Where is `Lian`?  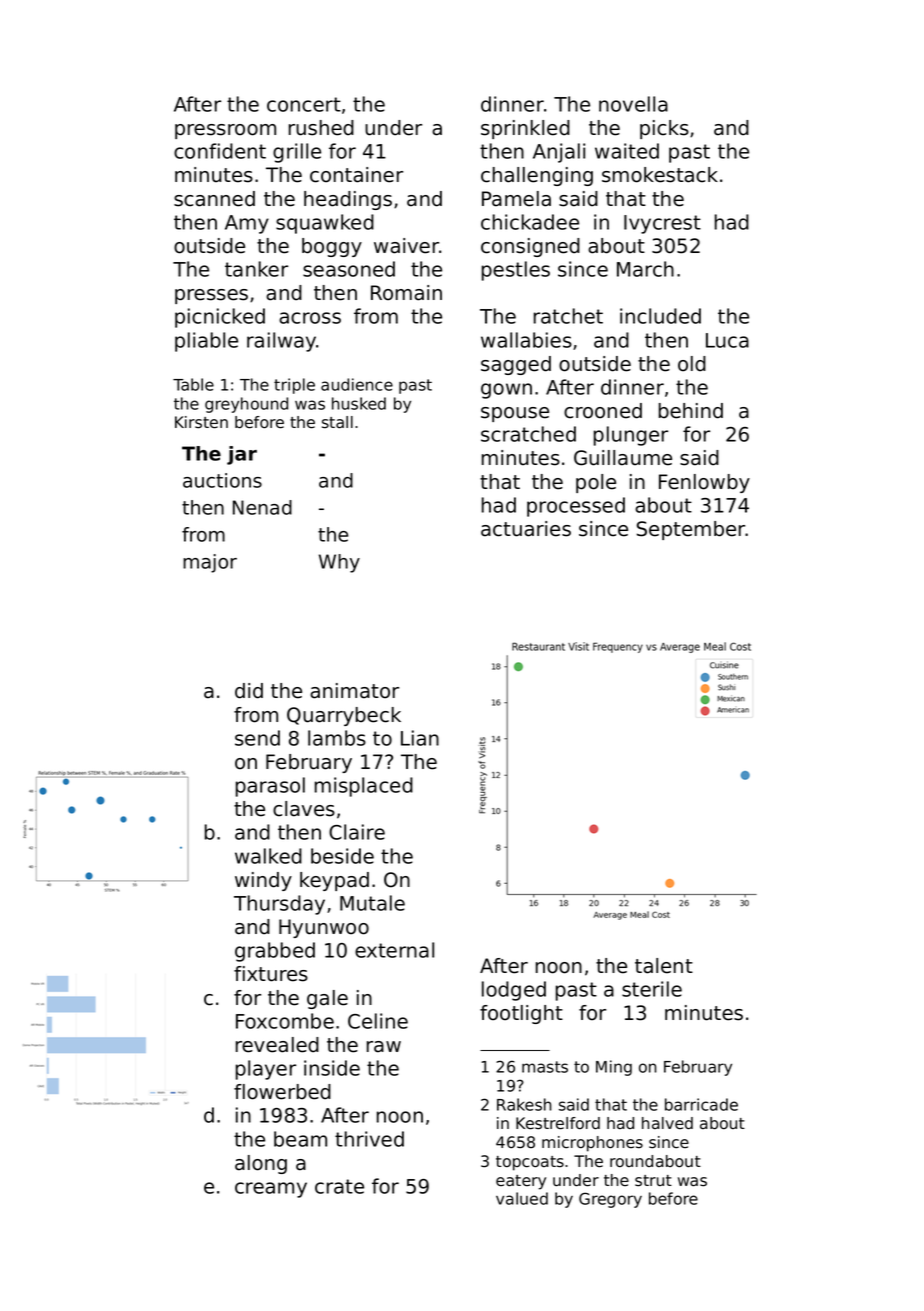
Lian is located at coordinates (420, 738).
